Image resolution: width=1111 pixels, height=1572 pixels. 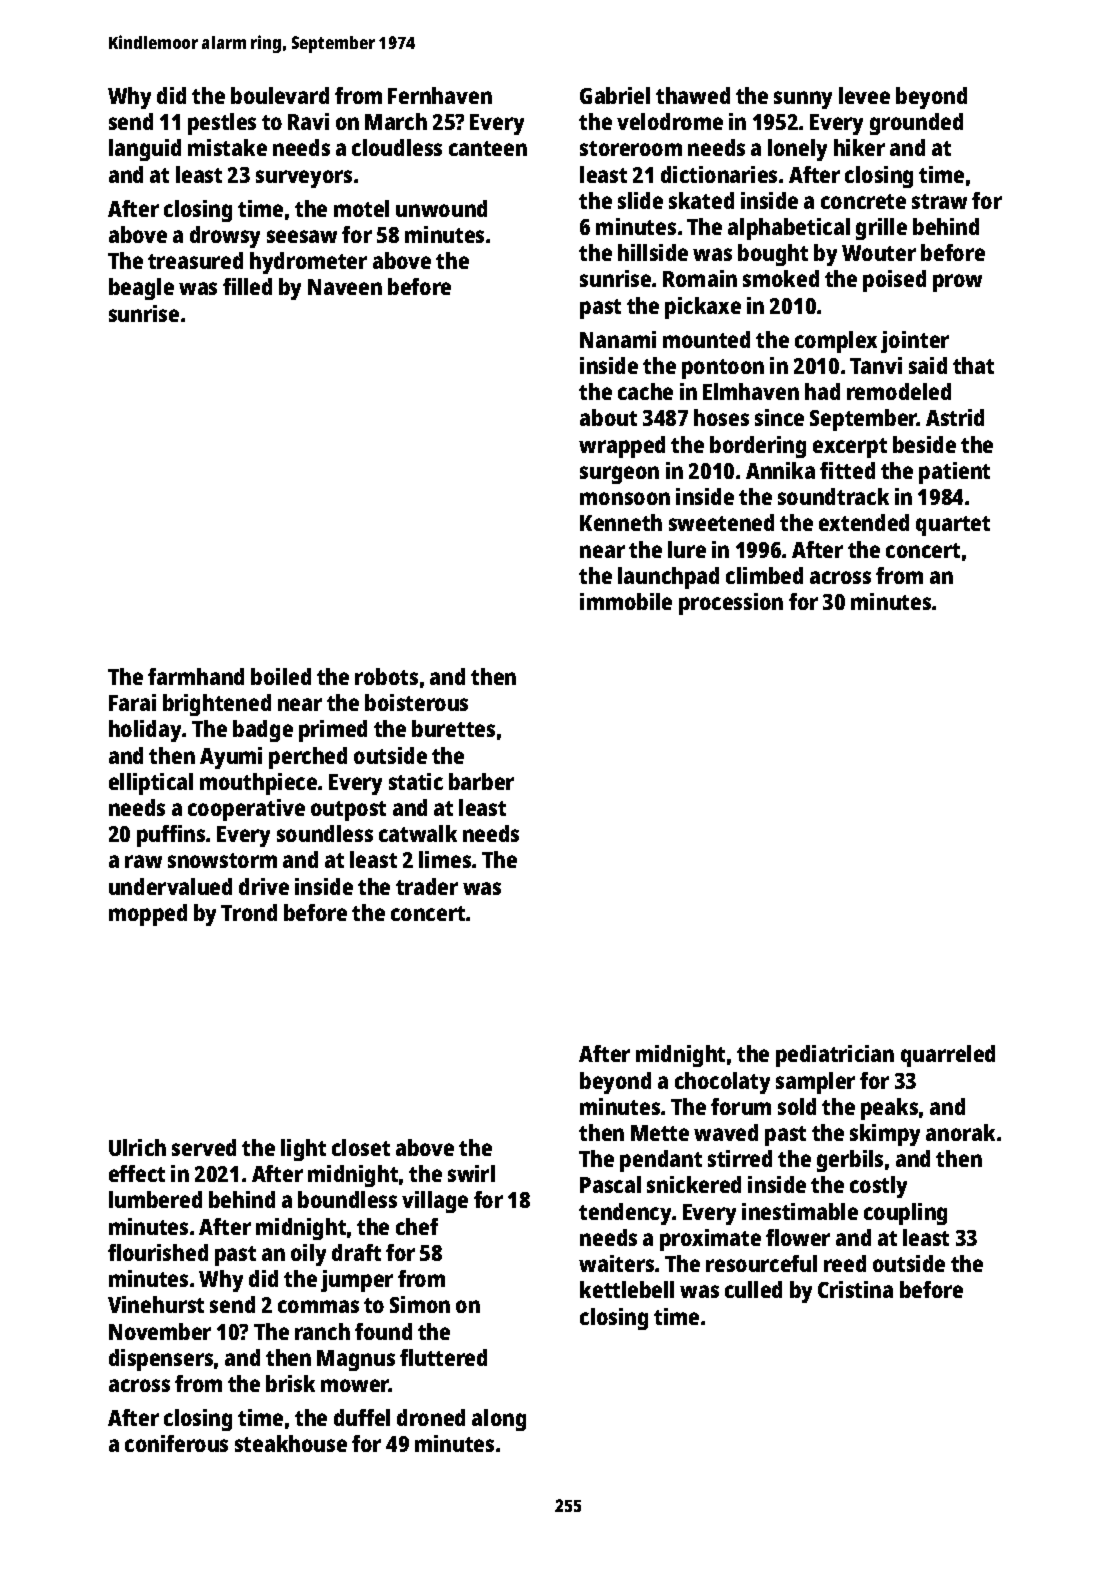 What do you see at coordinates (440, 95) in the document?
I see `Fernhaven` at bounding box center [440, 95].
